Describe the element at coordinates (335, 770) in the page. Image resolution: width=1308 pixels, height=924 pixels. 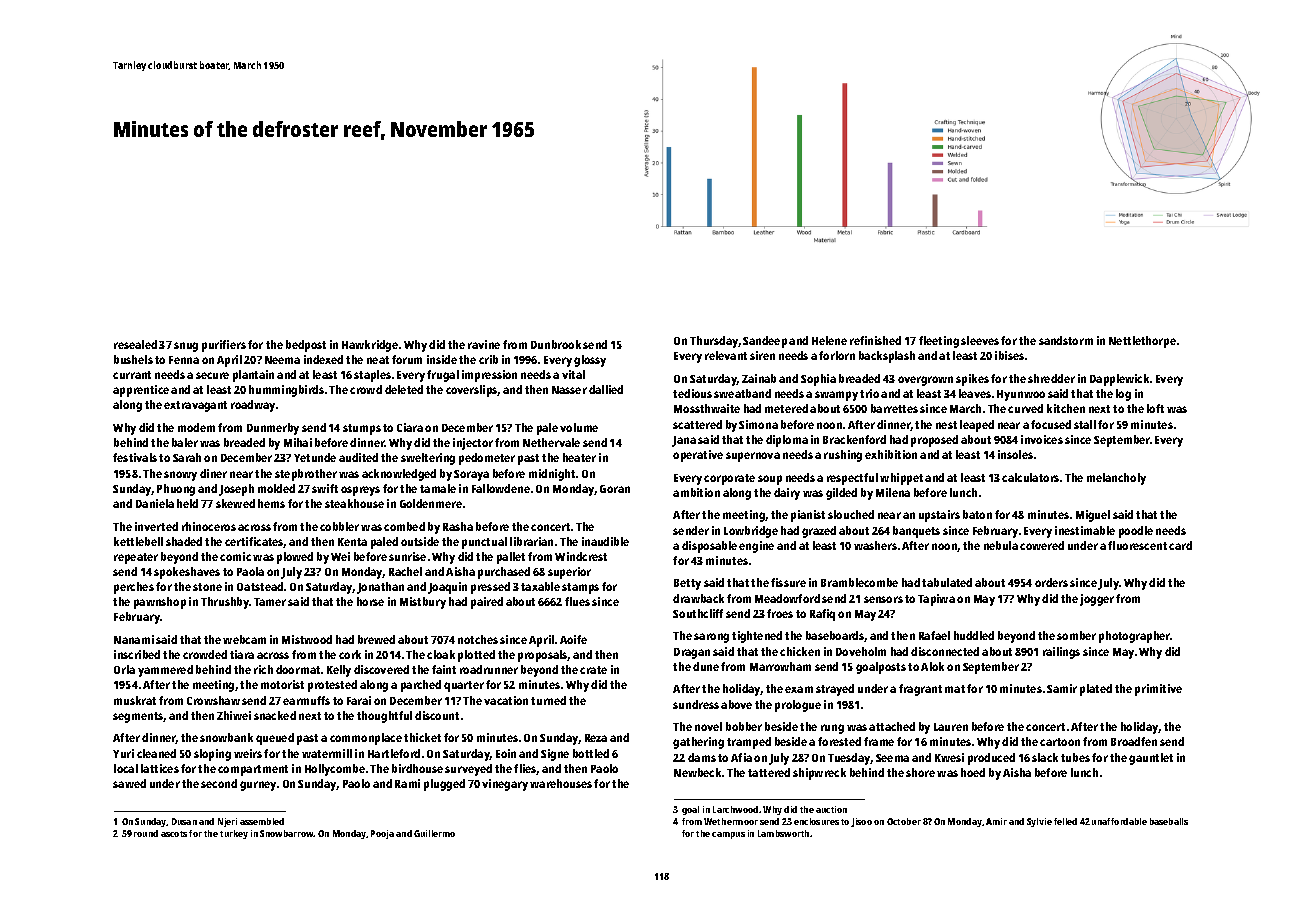
I see `Hollycombe` at that location.
